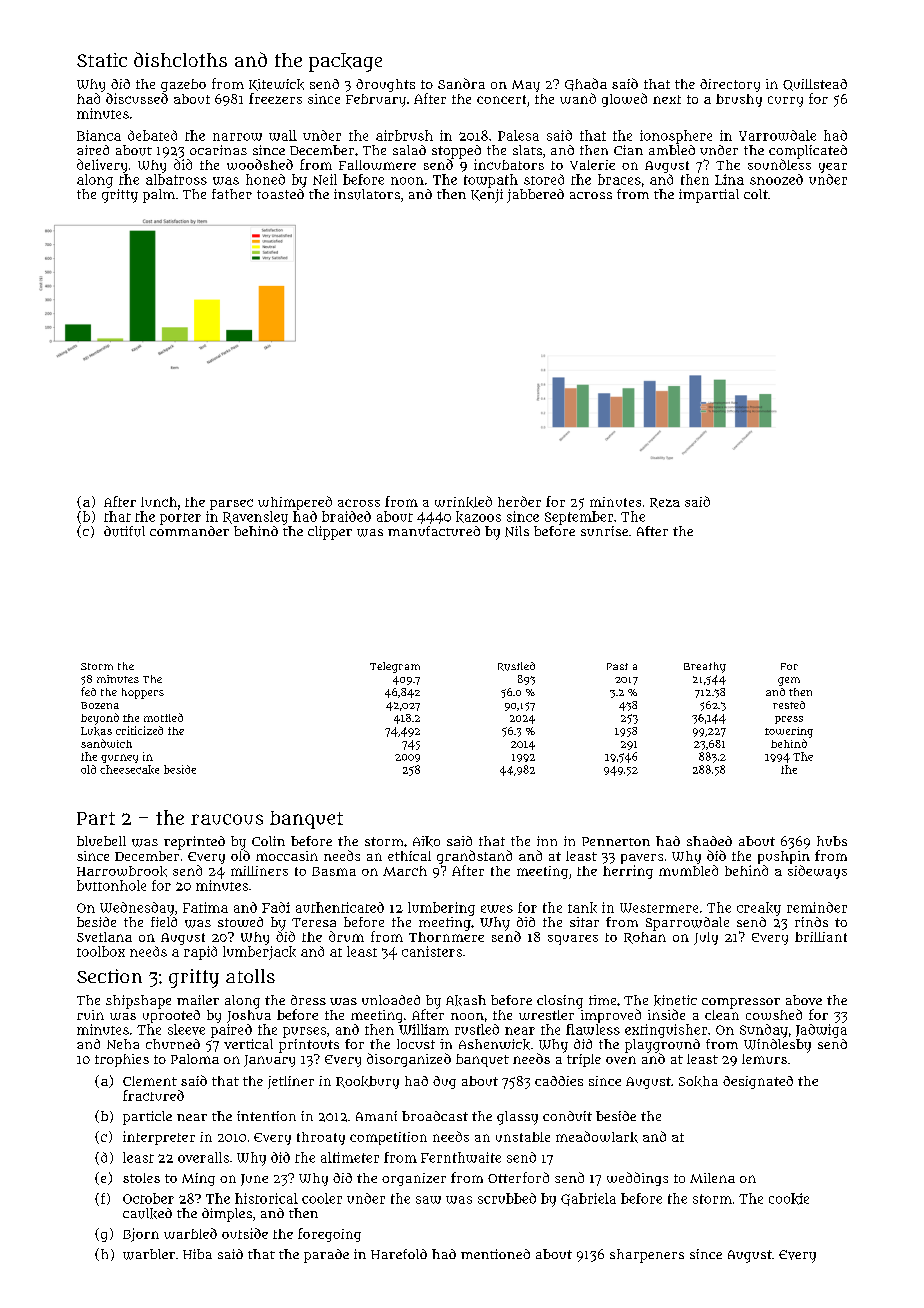  I want to click on Quillstead, so click(815, 85).
